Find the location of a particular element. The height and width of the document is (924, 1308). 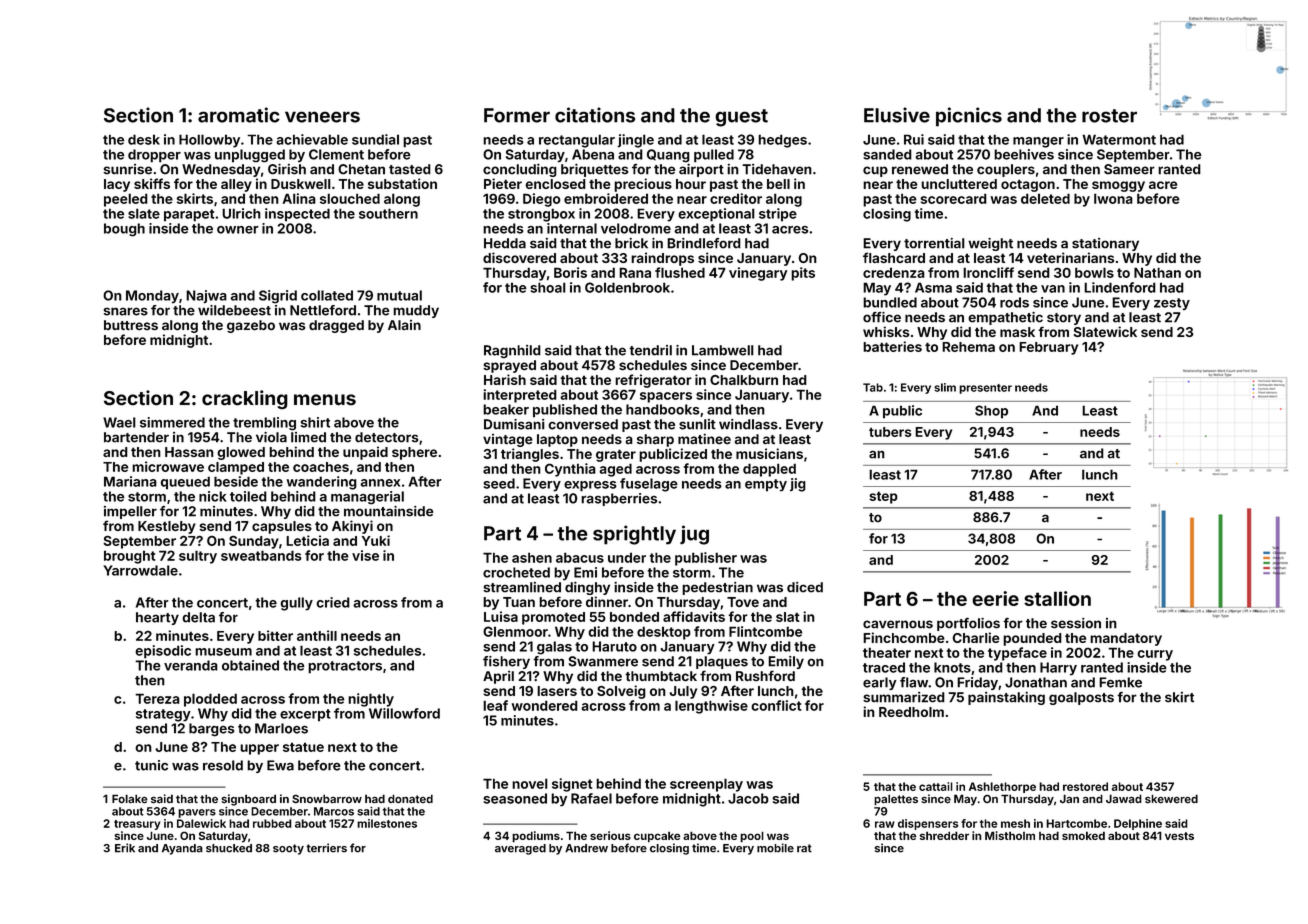

step is located at coordinates (883, 497).
